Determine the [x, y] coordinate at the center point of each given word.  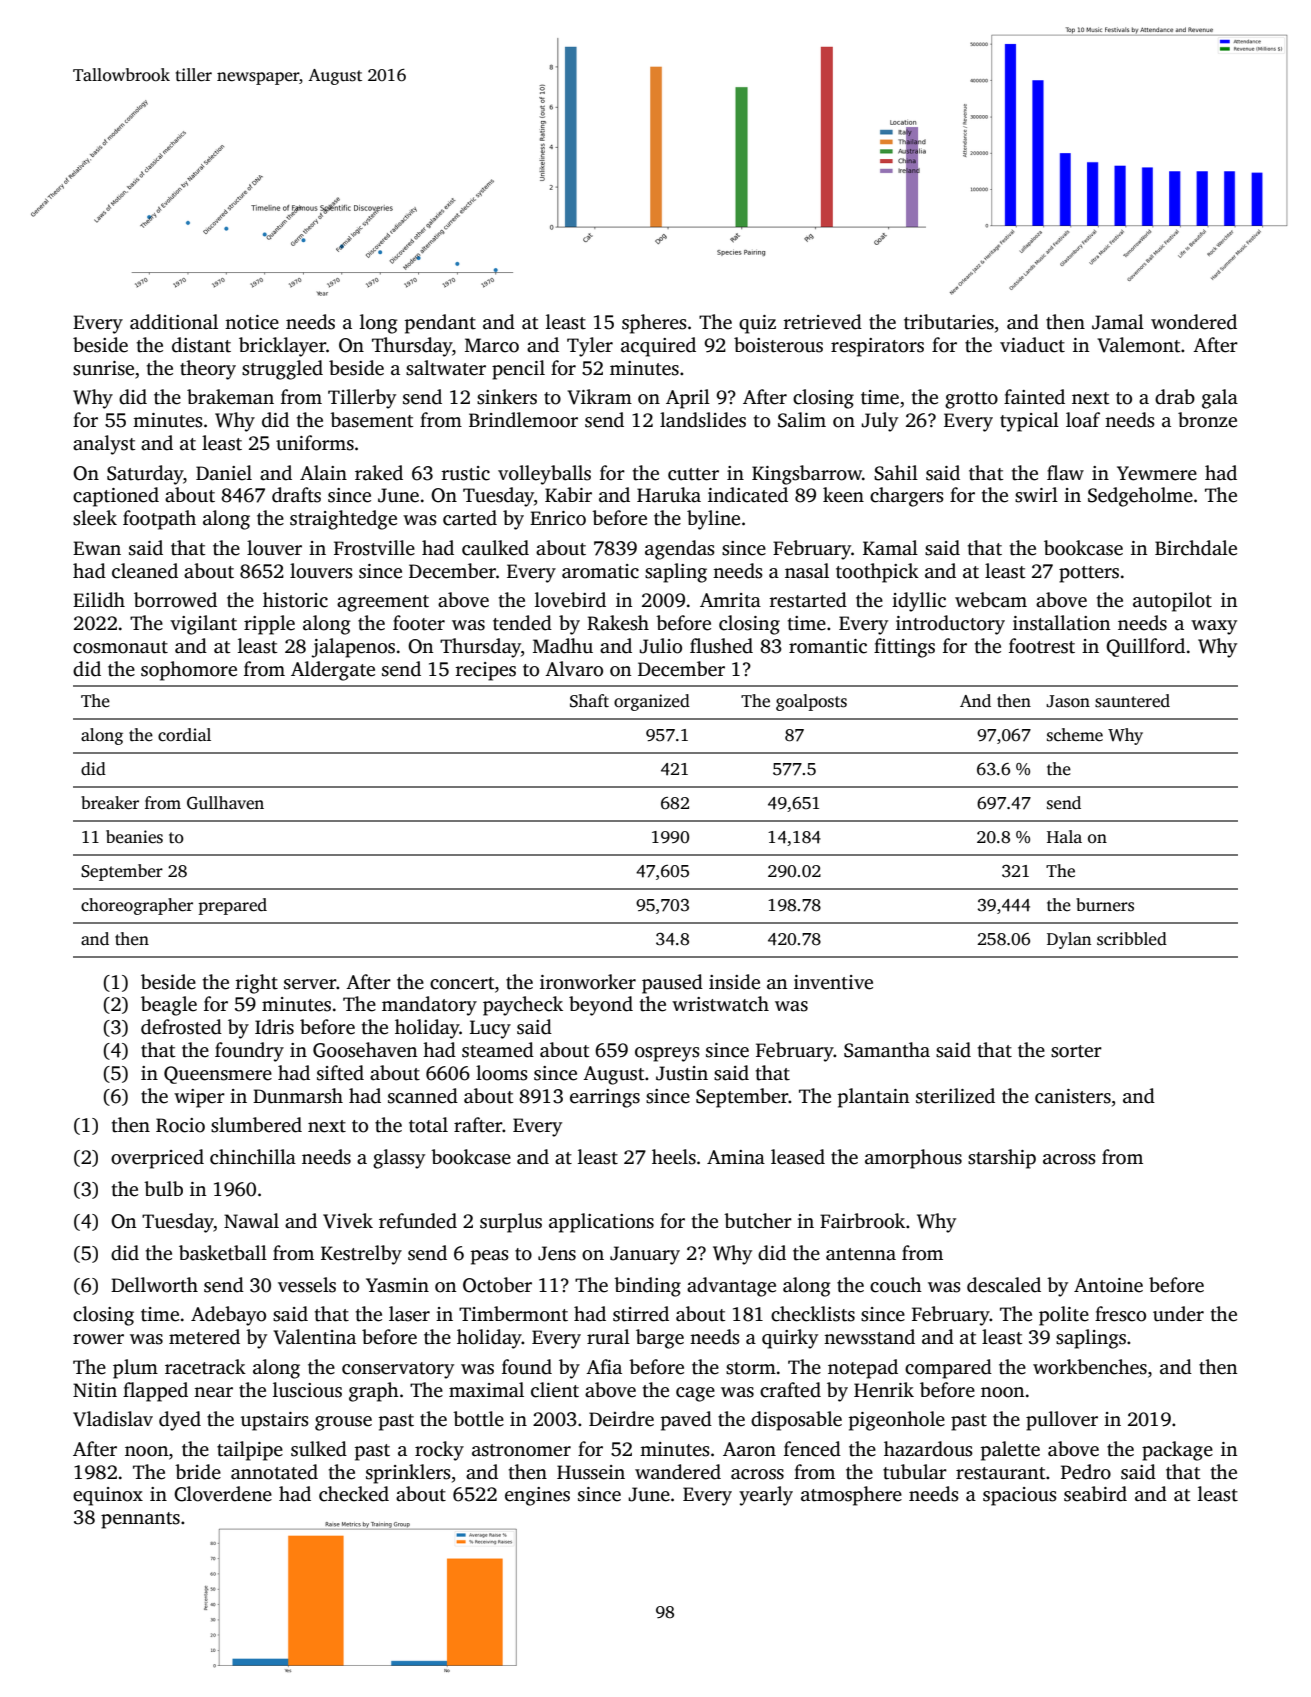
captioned [116, 497]
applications [601, 1223]
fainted [1034, 397]
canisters [1073, 1096]
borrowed [175, 600]
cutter [693, 474]
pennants [140, 1520]
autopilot [1172, 602]
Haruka [669, 495]
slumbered [256, 1125]
